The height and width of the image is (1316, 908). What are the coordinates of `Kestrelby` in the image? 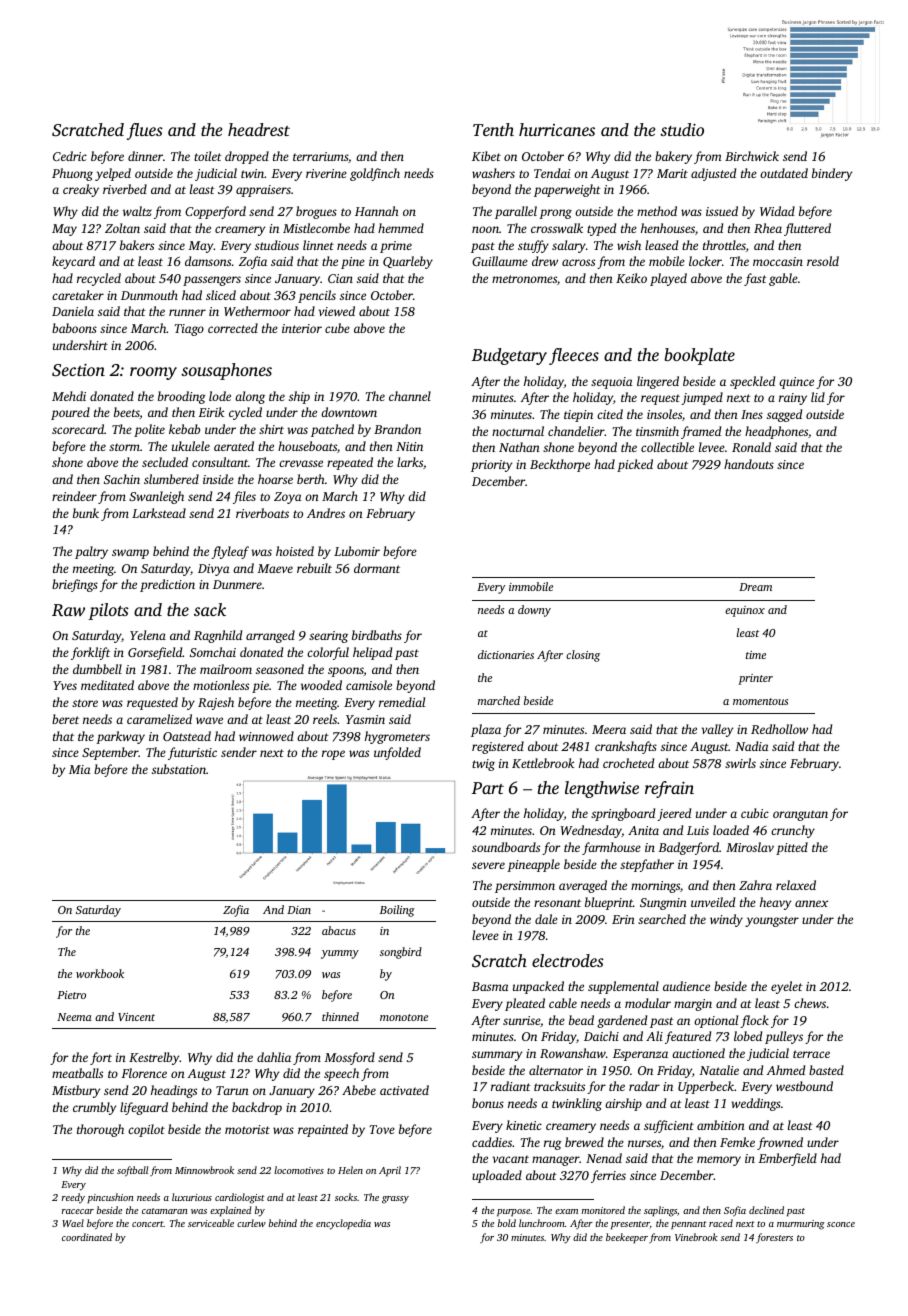 It's located at (154, 1058).
